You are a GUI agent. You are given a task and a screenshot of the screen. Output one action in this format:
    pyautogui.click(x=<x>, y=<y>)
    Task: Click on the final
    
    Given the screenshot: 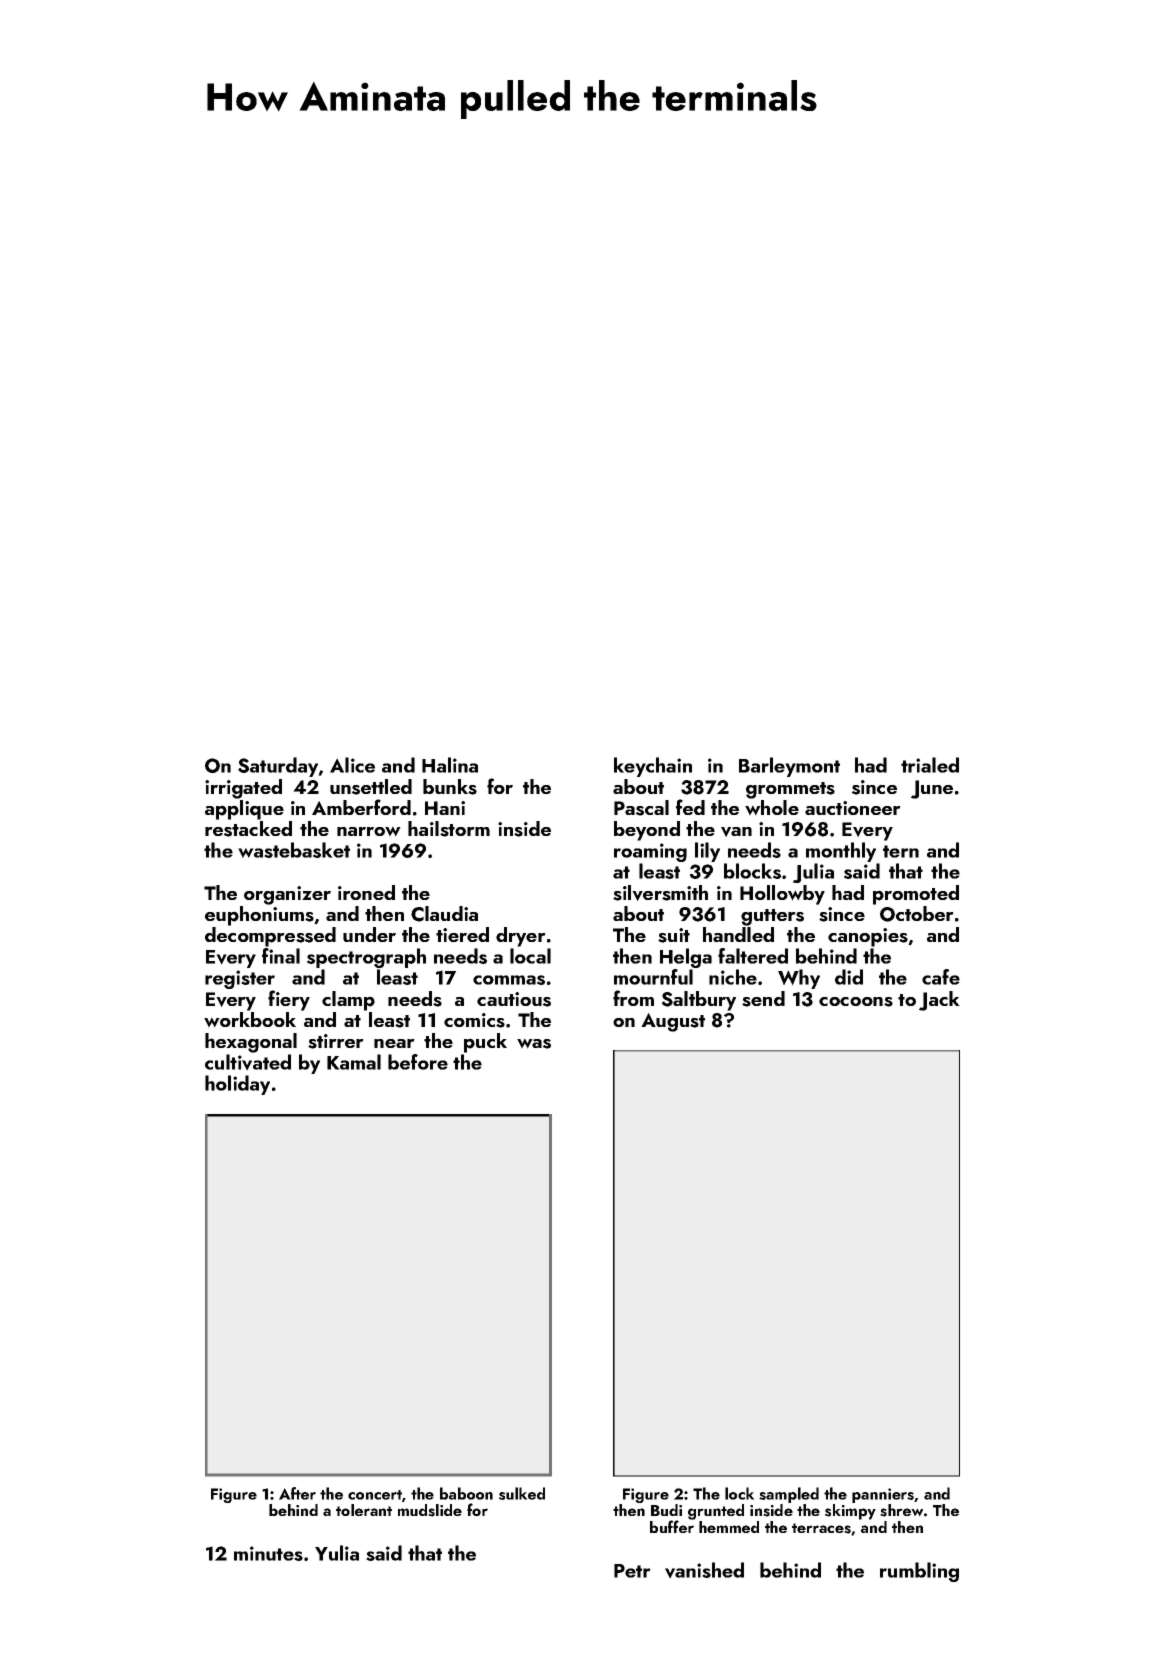 What is the action you would take?
    pyautogui.click(x=281, y=956)
